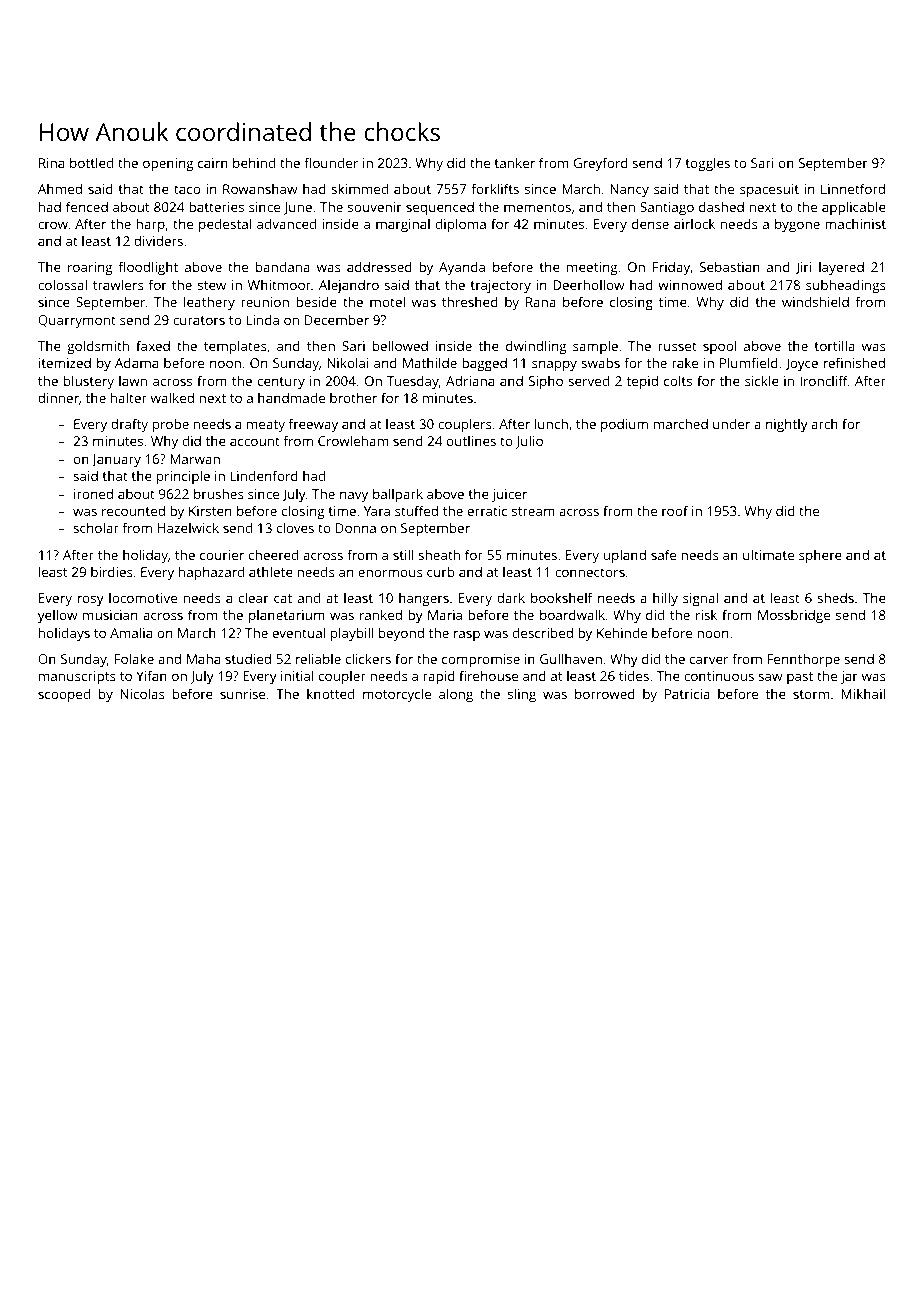 This screenshot has width=924, height=1308. I want to click on sphere, so click(820, 556).
